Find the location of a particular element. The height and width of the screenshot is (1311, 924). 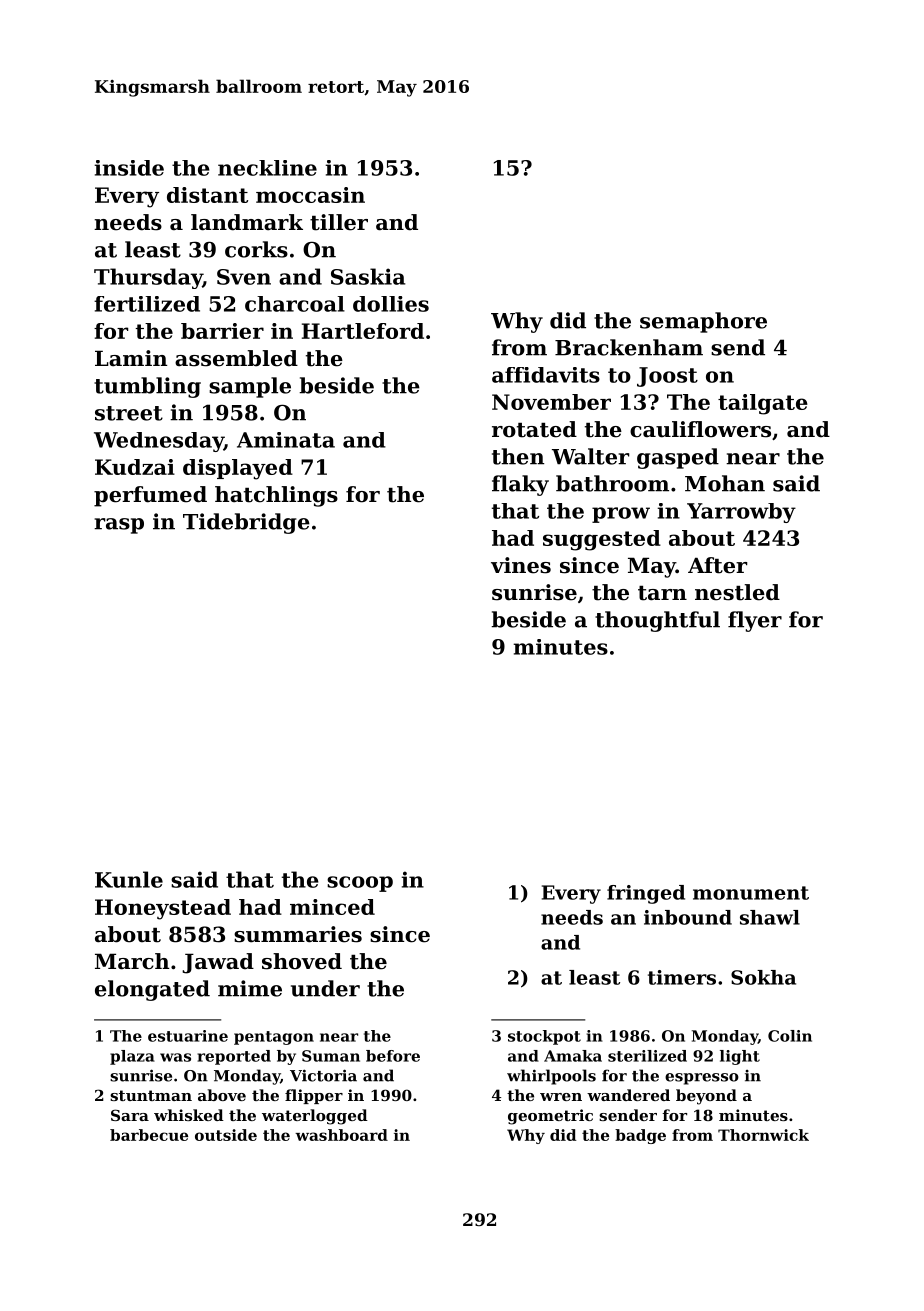

scoop is located at coordinates (360, 884).
